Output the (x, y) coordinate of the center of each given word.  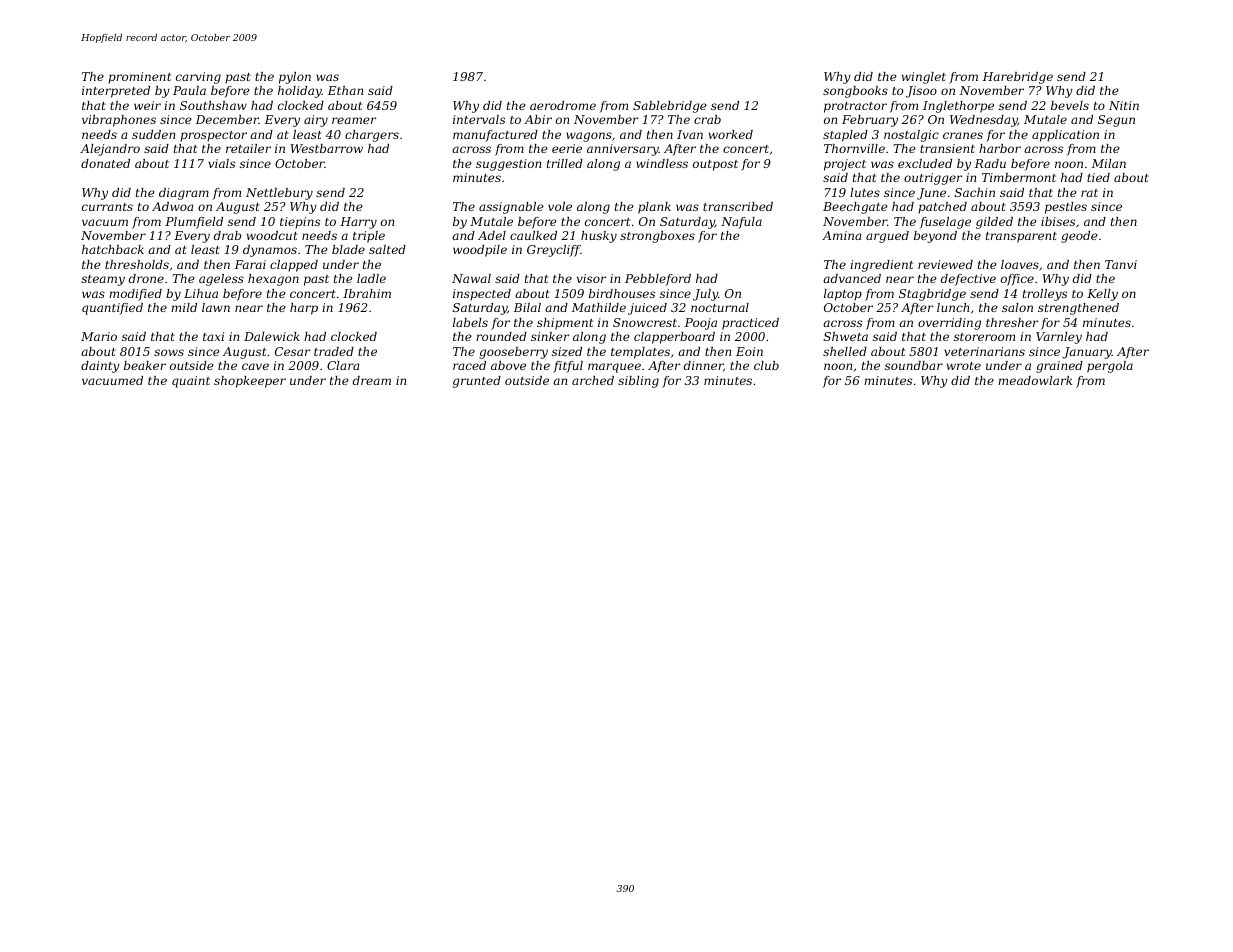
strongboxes (657, 237)
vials (221, 163)
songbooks (855, 92)
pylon (295, 78)
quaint (191, 382)
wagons (589, 137)
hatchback (113, 249)
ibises (1058, 221)
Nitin (1124, 105)
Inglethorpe (958, 107)
